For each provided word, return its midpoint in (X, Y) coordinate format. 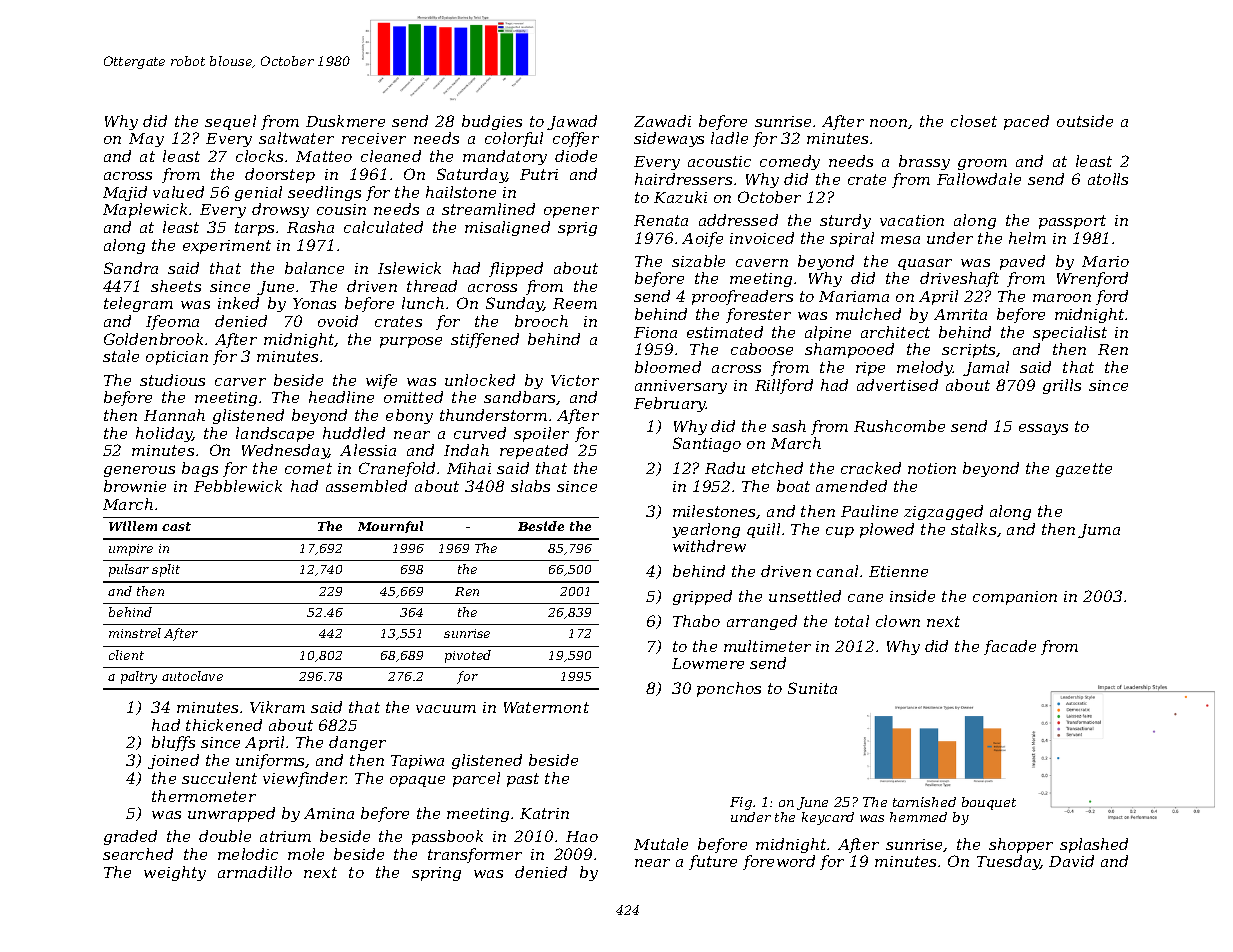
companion (1015, 598)
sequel (230, 122)
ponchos (729, 689)
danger (357, 743)
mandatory (505, 157)
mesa (900, 240)
